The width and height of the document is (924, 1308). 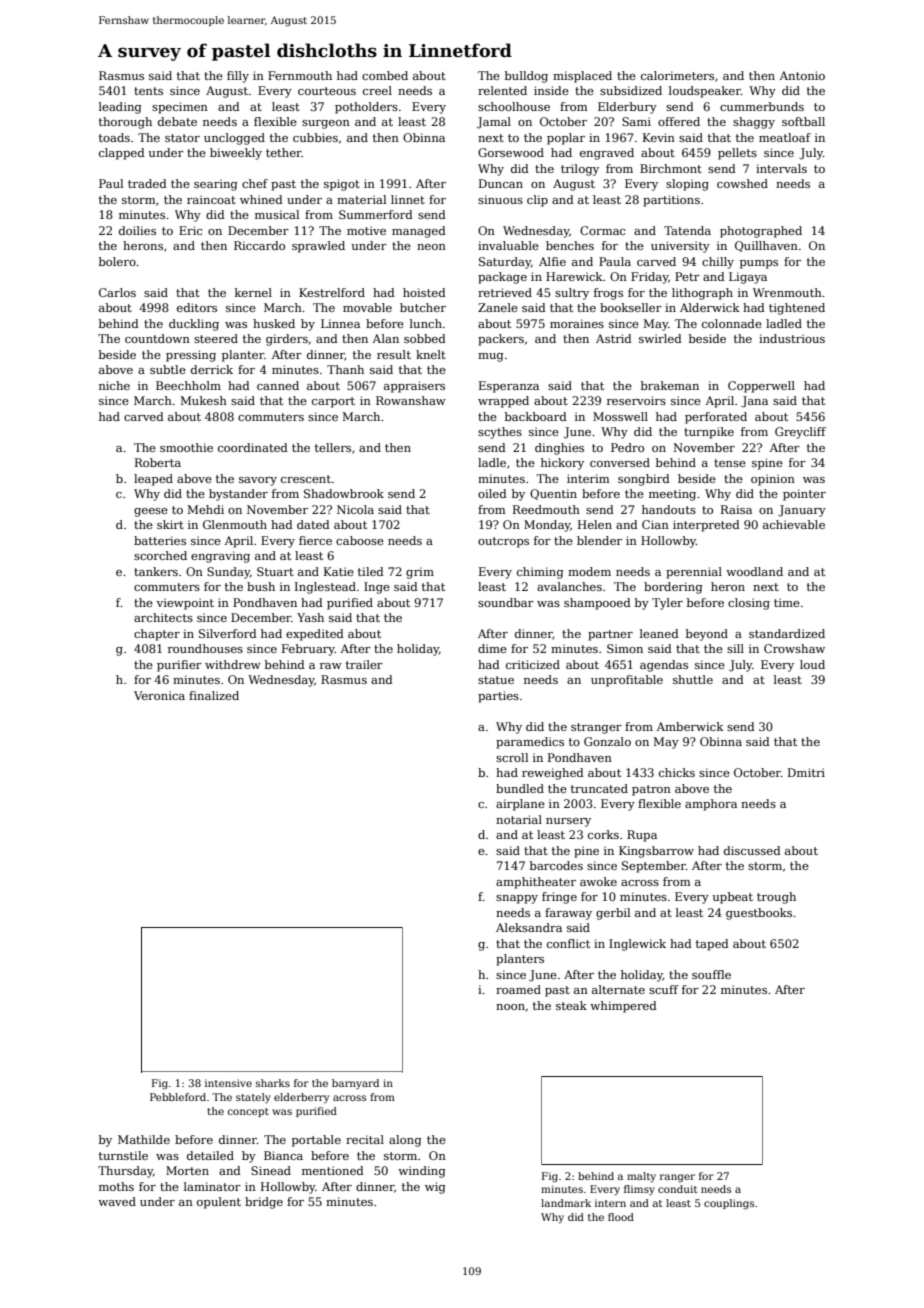 What do you see at coordinates (729, 1204) in the document?
I see `couplings` at bounding box center [729, 1204].
